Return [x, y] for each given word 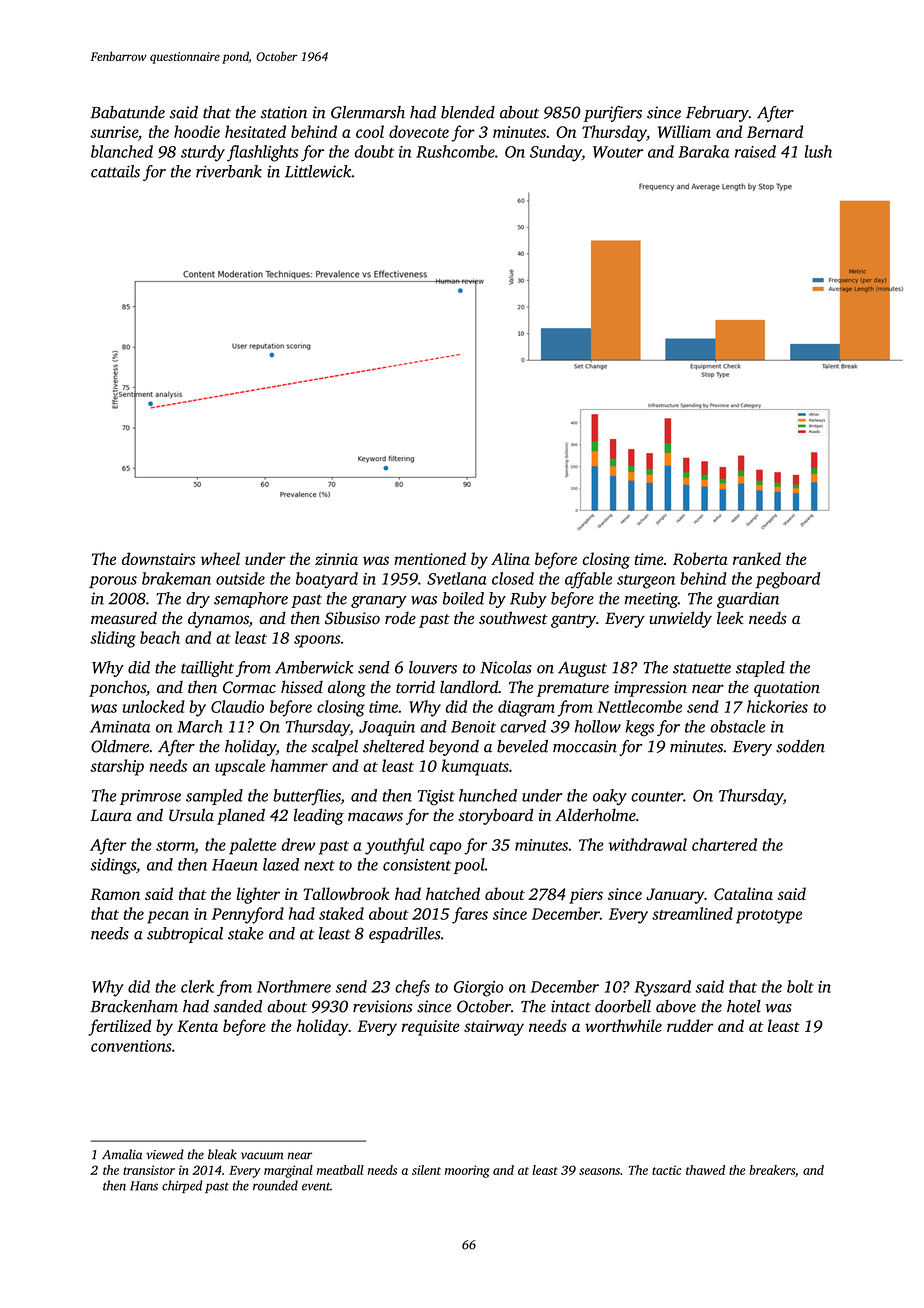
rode [400, 618]
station [284, 112]
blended [468, 112]
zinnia [336, 559]
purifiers [613, 114]
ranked [757, 558]
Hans [144, 1186]
